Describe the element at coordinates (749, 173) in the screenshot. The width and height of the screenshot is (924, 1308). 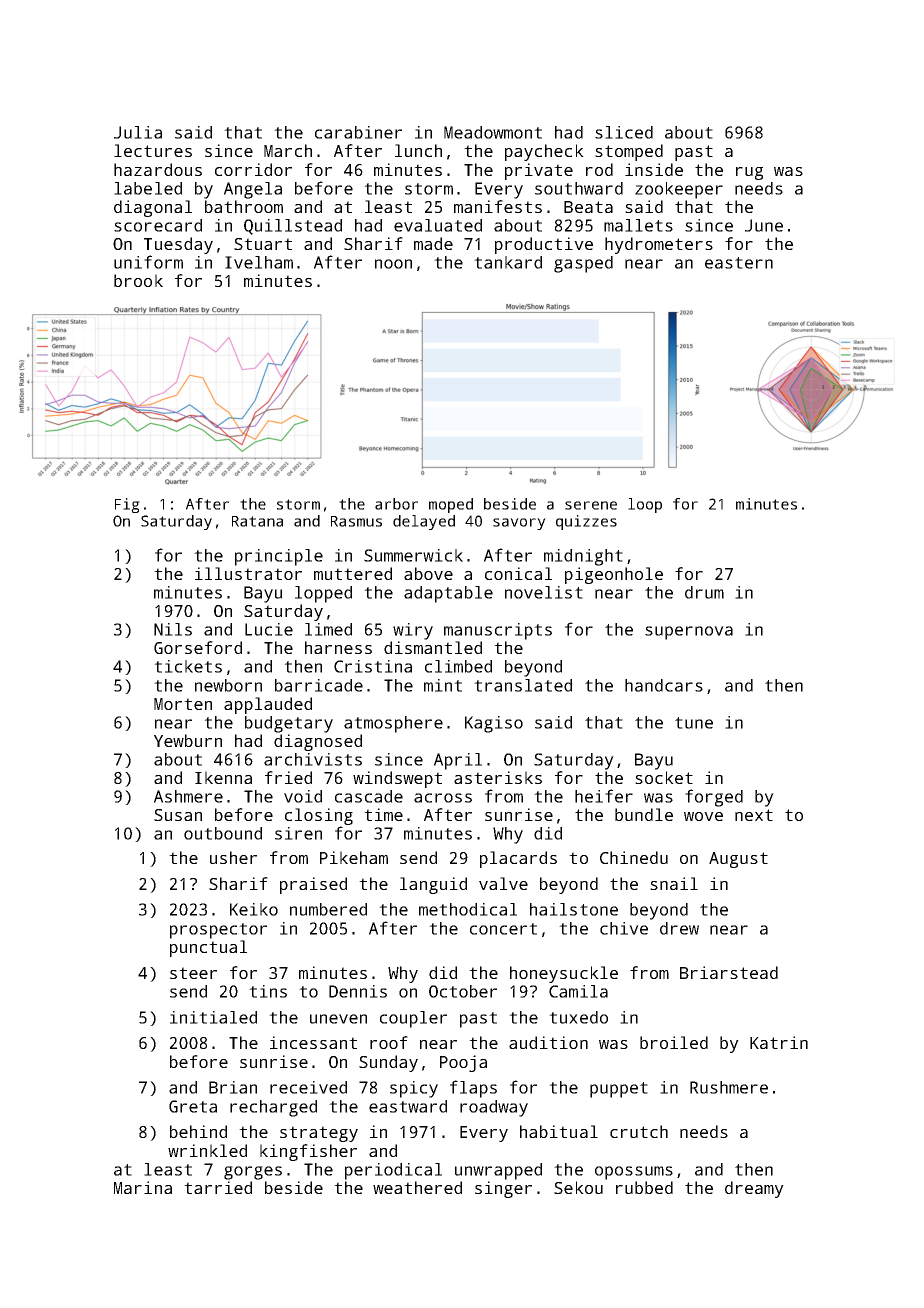
I see `rug` at that location.
